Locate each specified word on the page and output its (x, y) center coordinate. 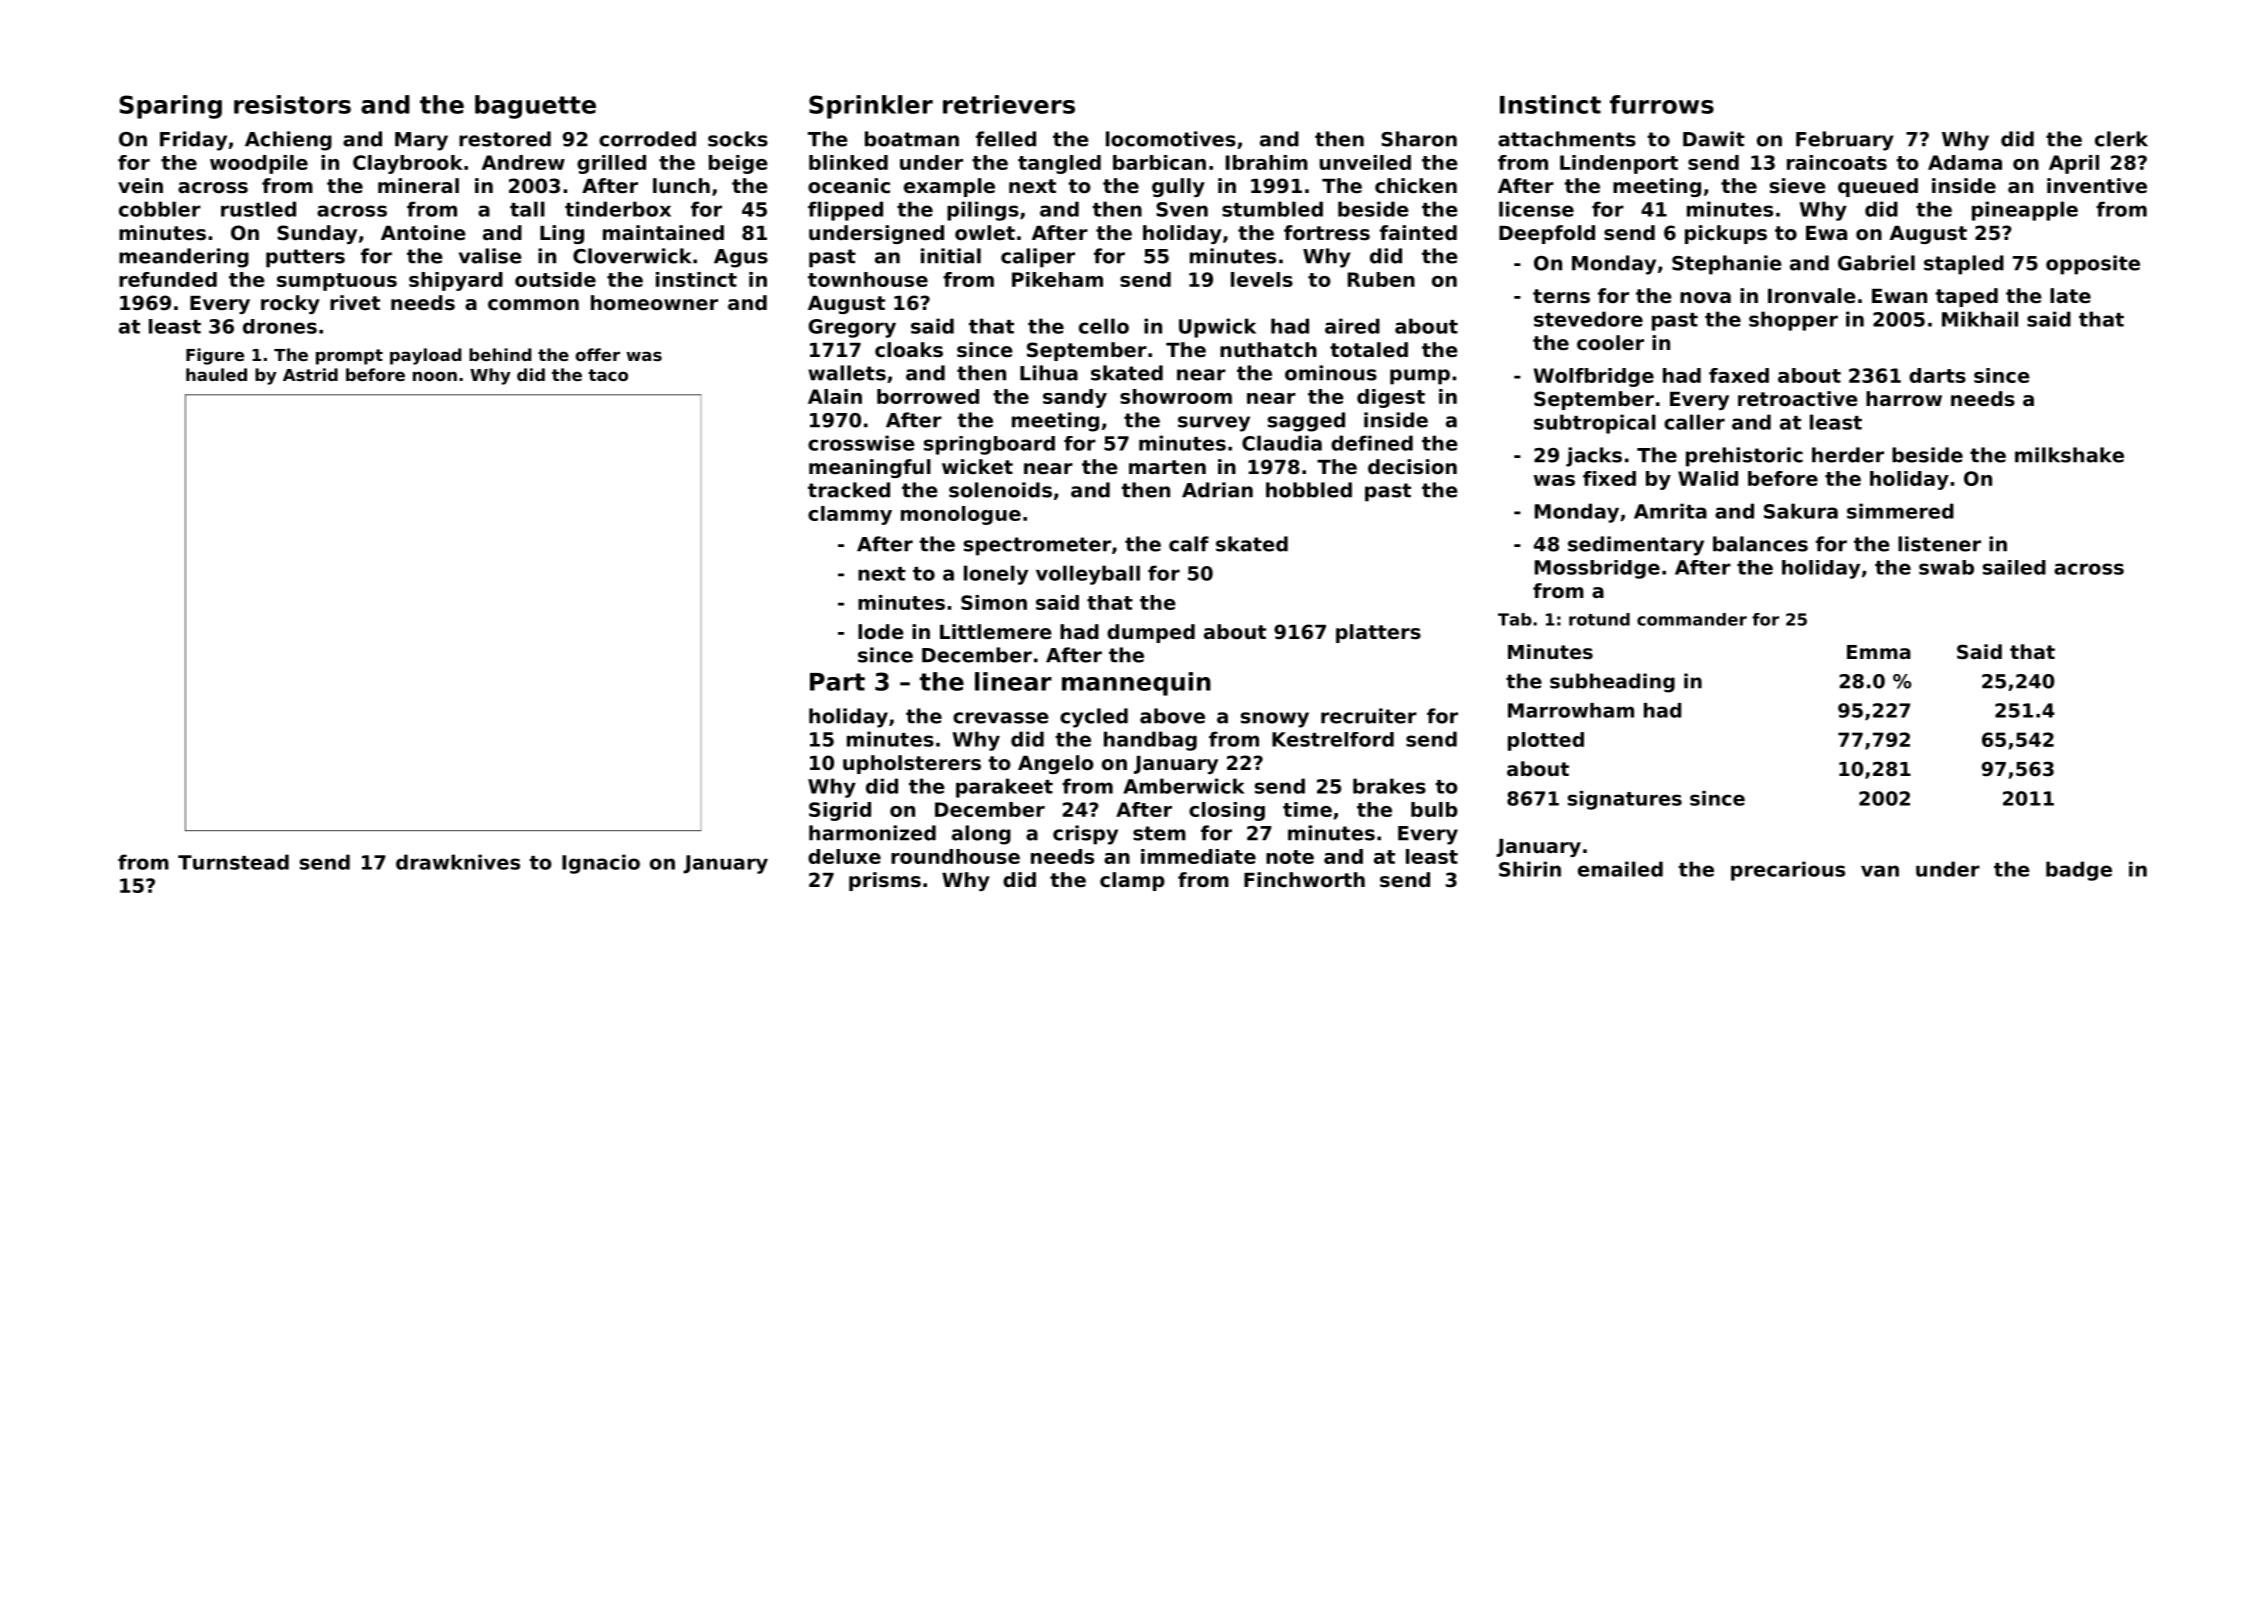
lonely (996, 575)
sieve (1798, 186)
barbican (1159, 162)
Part (837, 682)
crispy (1085, 835)
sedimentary (1636, 546)
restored (505, 139)
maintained (663, 233)
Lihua (1049, 373)
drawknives (458, 862)
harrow (1904, 398)
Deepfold (1547, 234)
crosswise (861, 443)
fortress (1327, 233)
